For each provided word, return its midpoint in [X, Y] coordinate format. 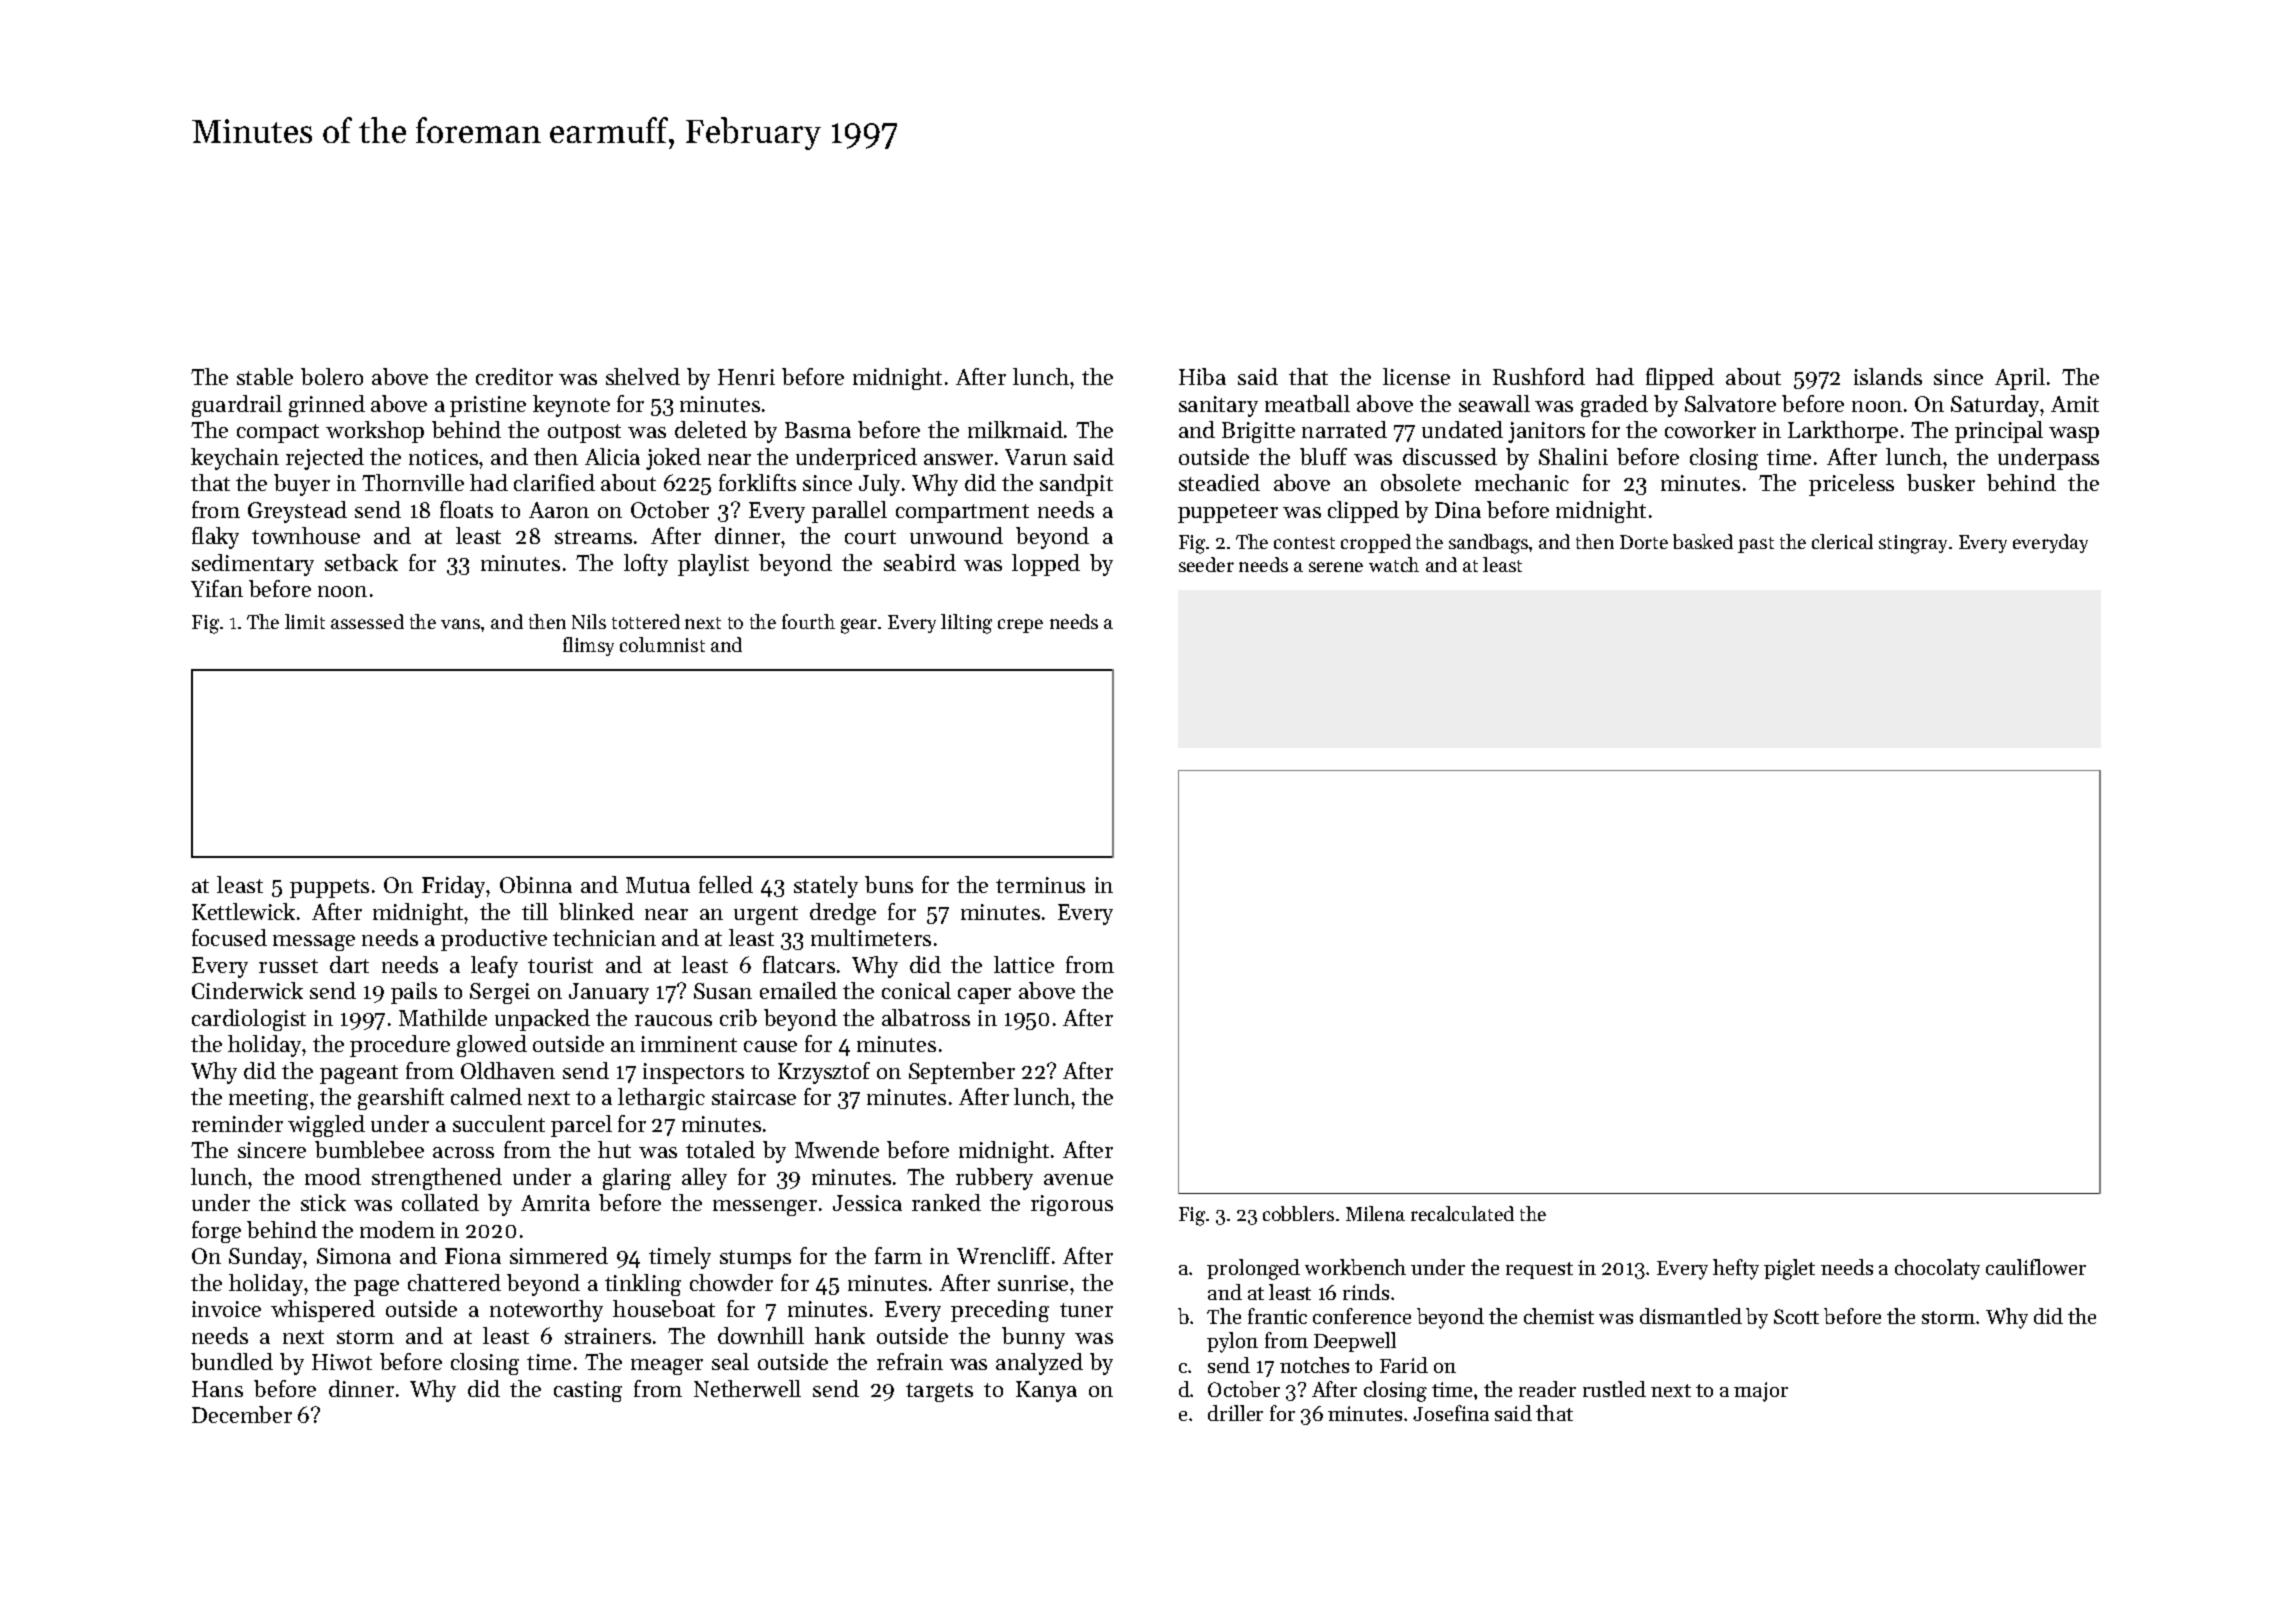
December [242, 1414]
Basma [818, 430]
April [2020, 379]
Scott [1796, 1316]
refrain [910, 1361]
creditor [514, 376]
